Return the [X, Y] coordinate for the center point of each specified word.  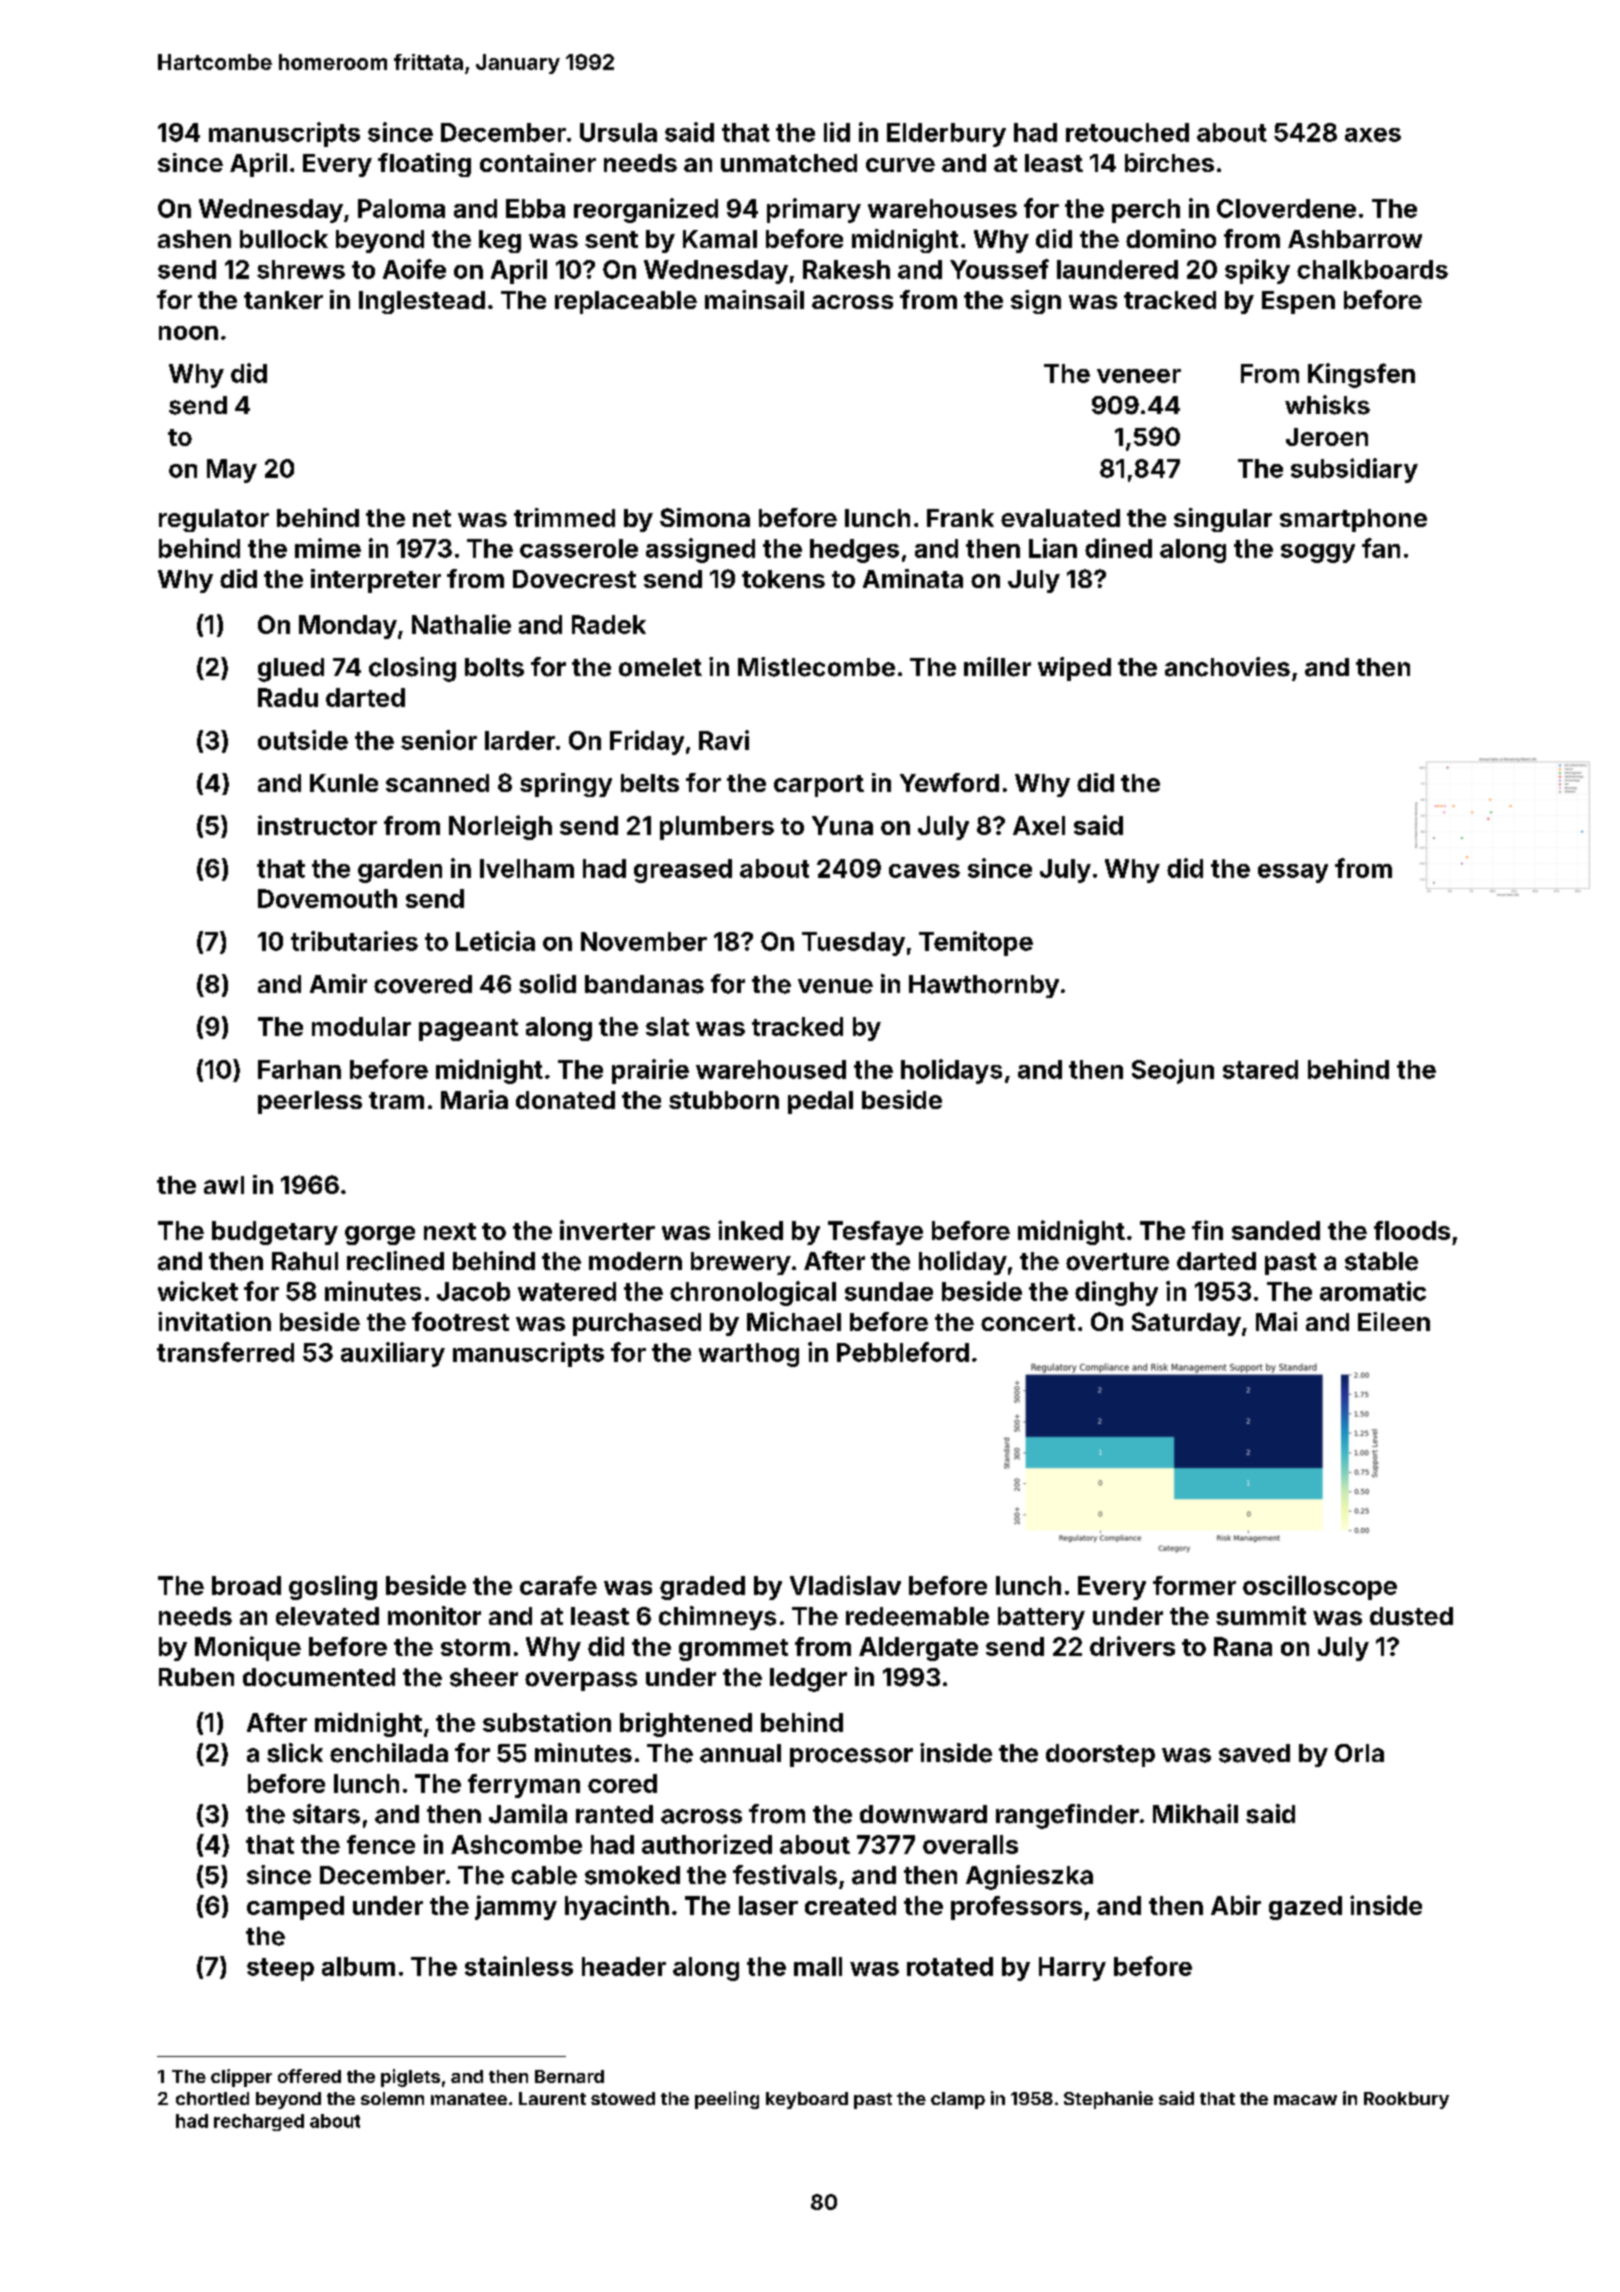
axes [1373, 135]
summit [1261, 1616]
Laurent [552, 2098]
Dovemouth [327, 898]
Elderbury [946, 135]
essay [1293, 873]
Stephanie [1108, 2100]
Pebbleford [903, 1352]
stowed [623, 2098]
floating [424, 165]
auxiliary [393, 1354]
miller [997, 667]
